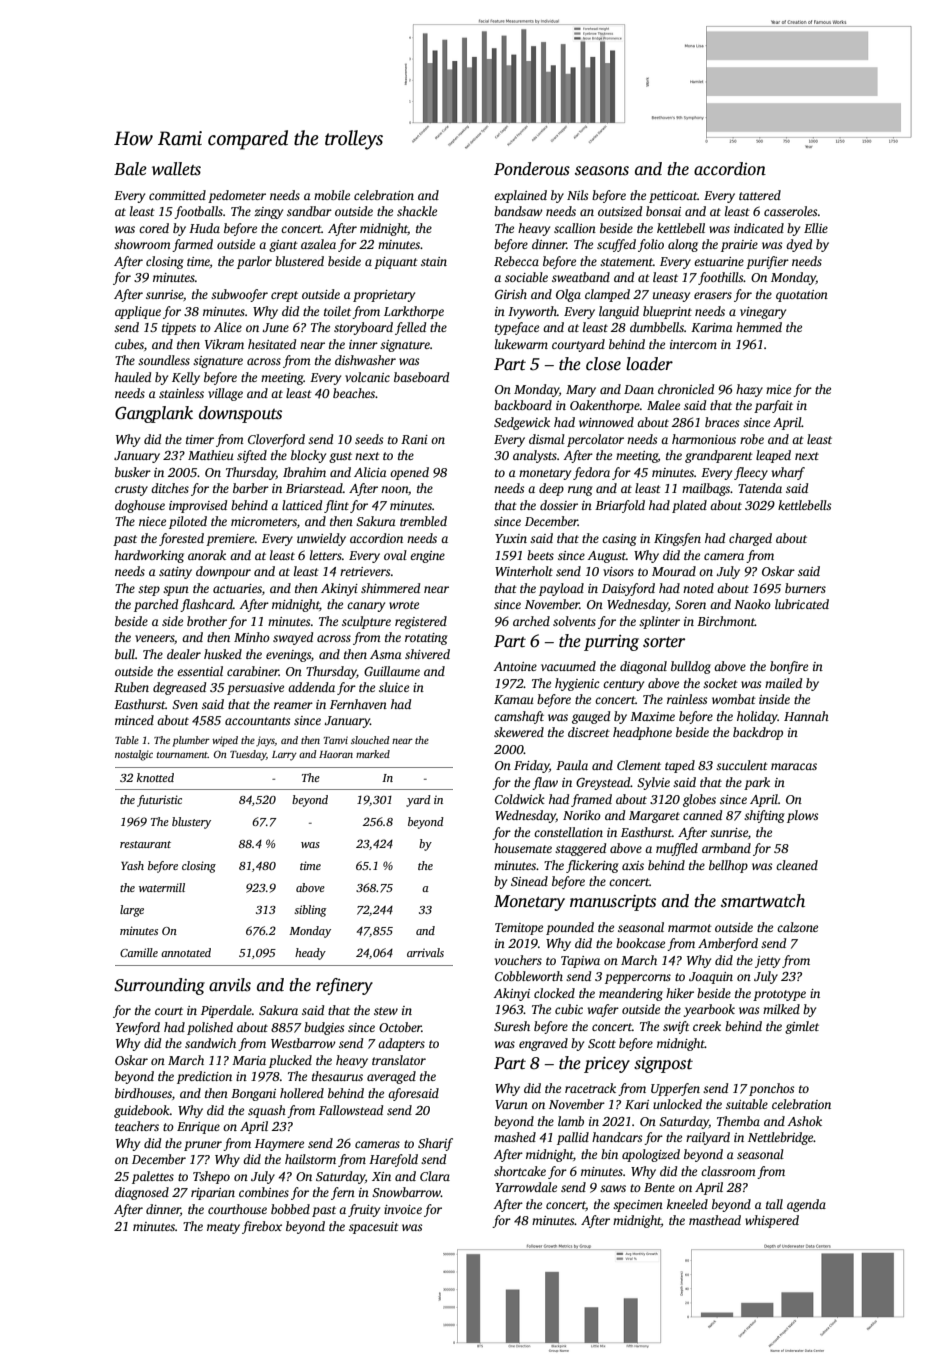 The image size is (947, 1372). Describe the element at coordinates (288, 656) in the screenshot. I see `evenings` at that location.
